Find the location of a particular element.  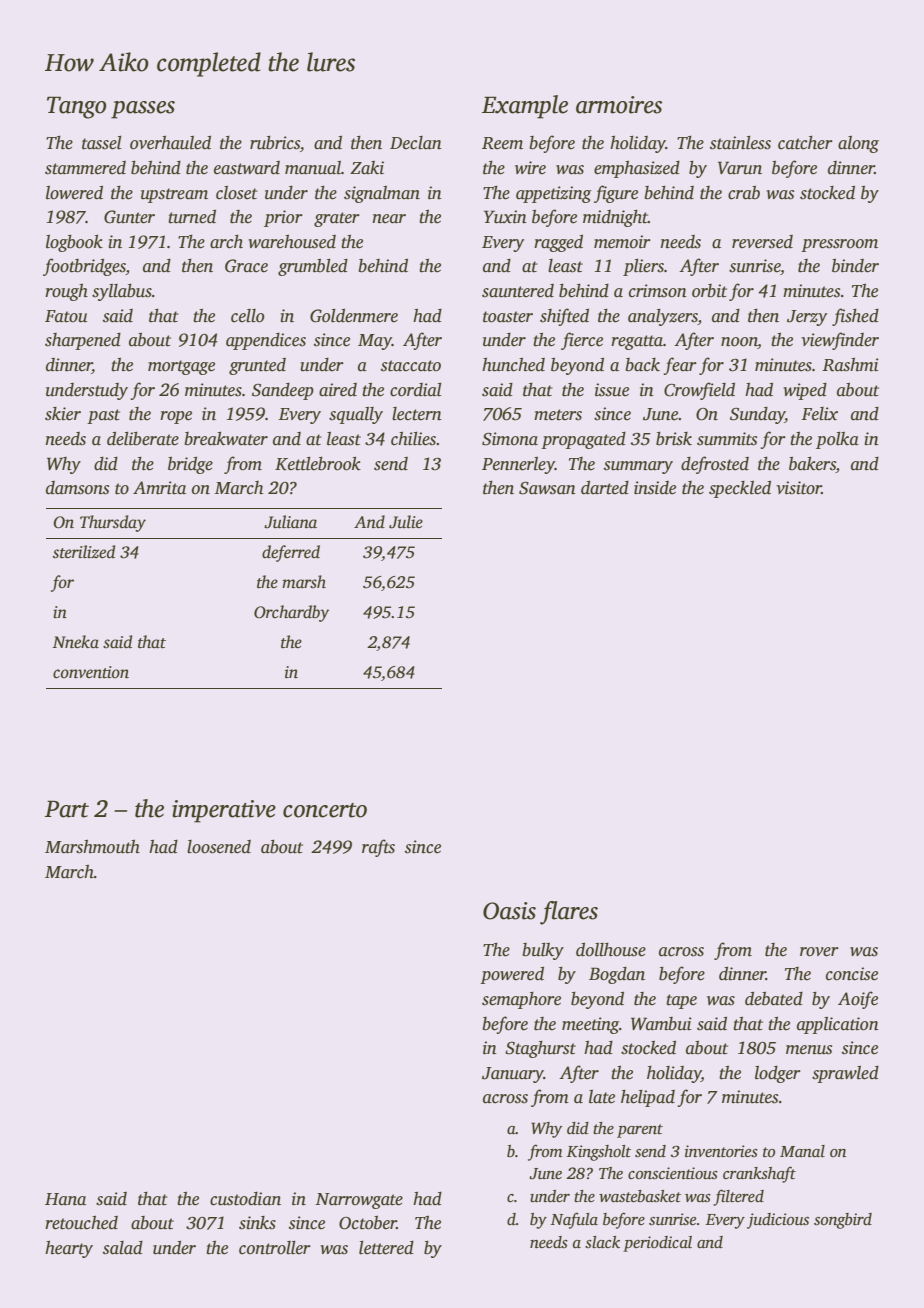

Sawsan is located at coordinates (547, 488).
